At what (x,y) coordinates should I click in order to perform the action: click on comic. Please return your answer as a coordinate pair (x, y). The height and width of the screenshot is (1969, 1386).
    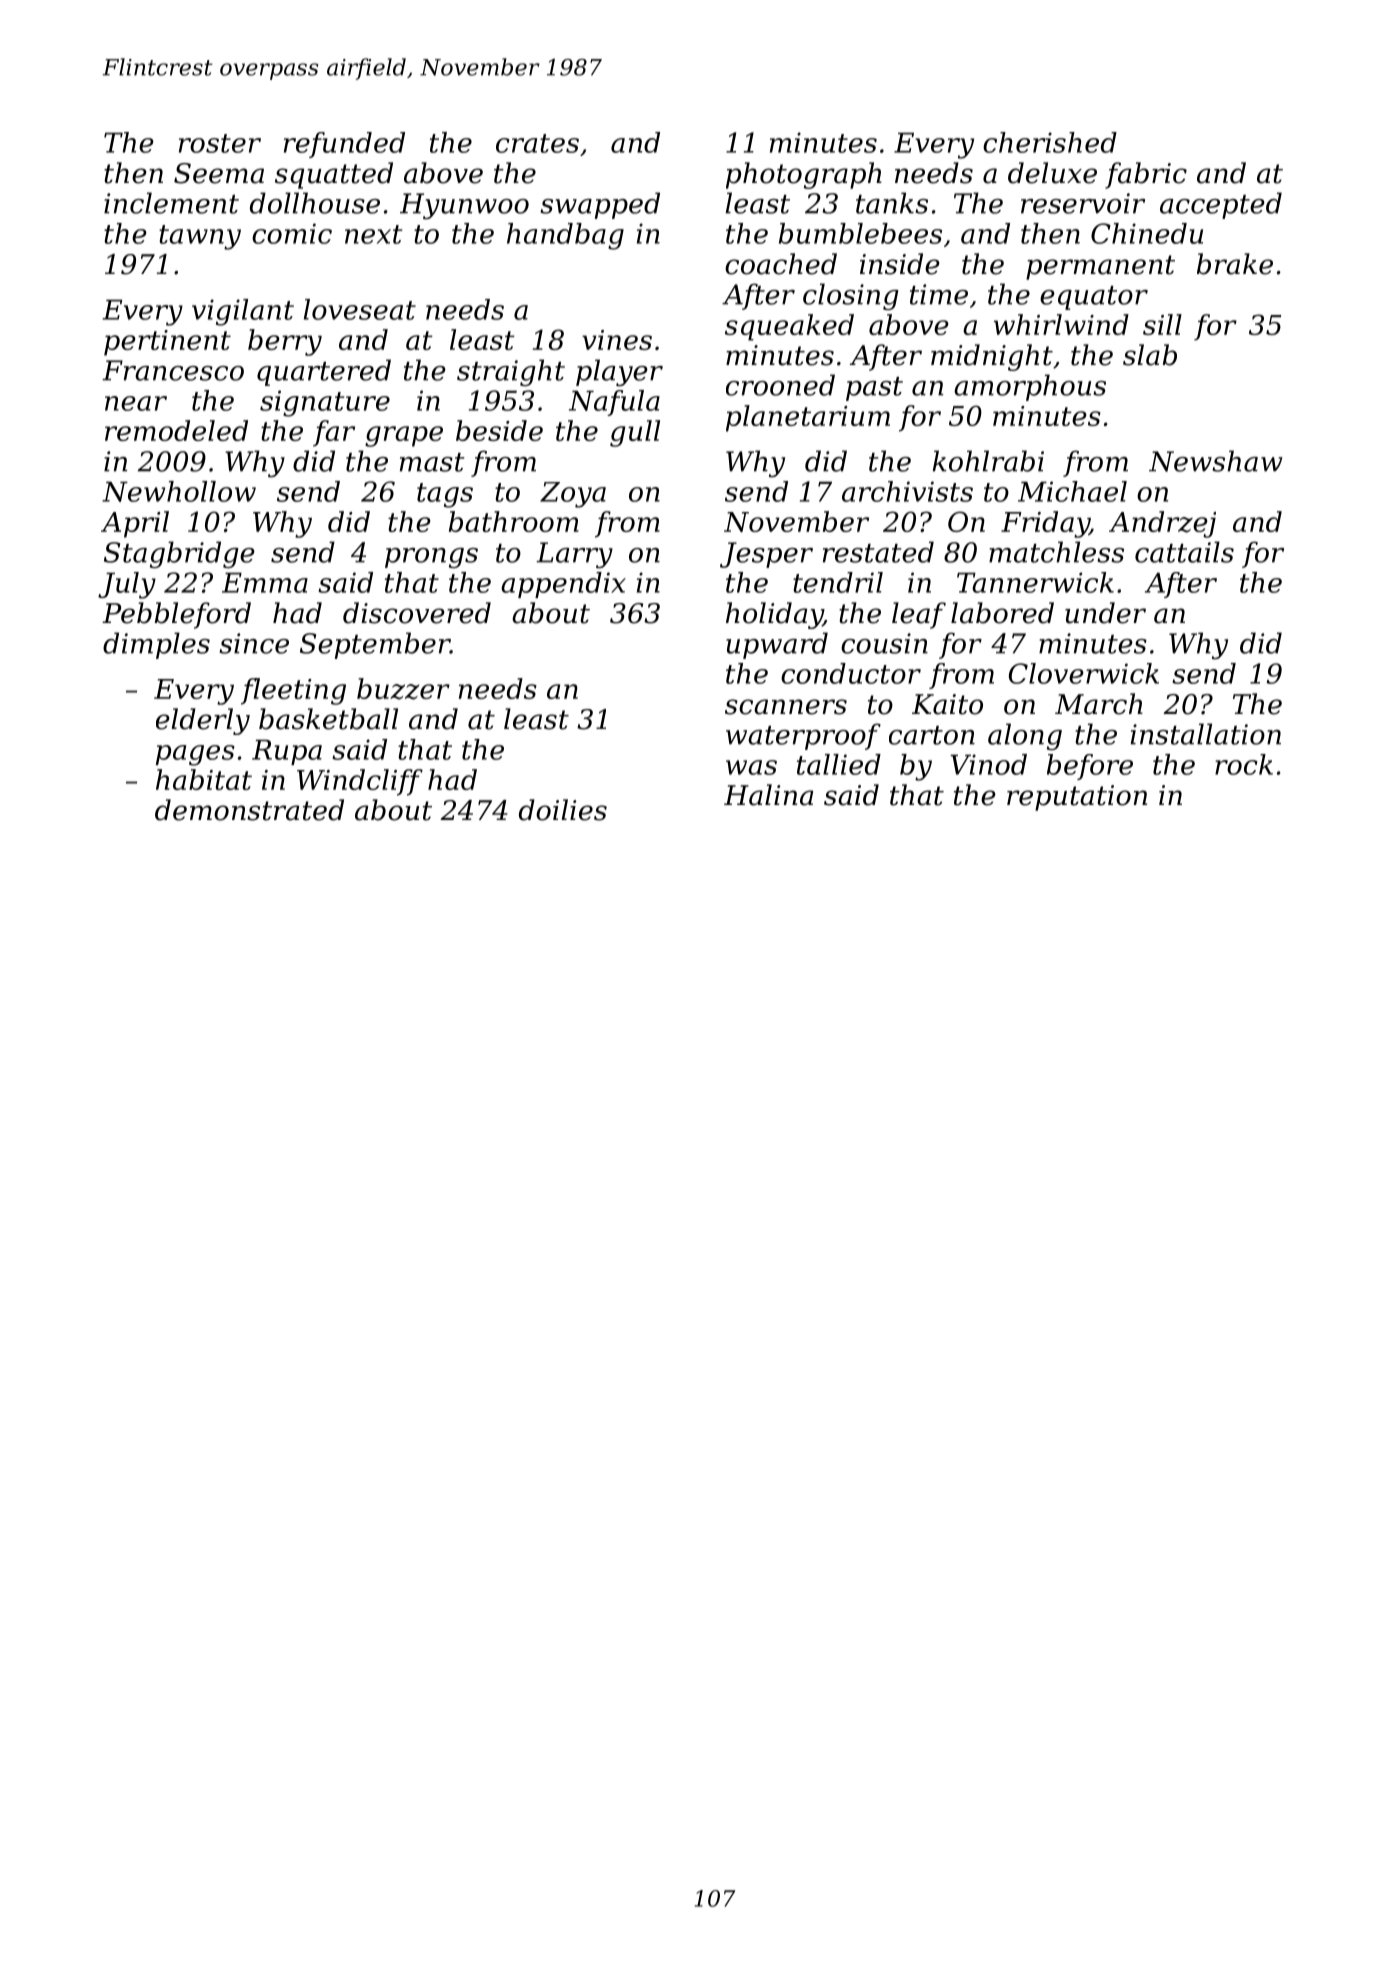
    Looking at the image, I should click on (292, 233).
